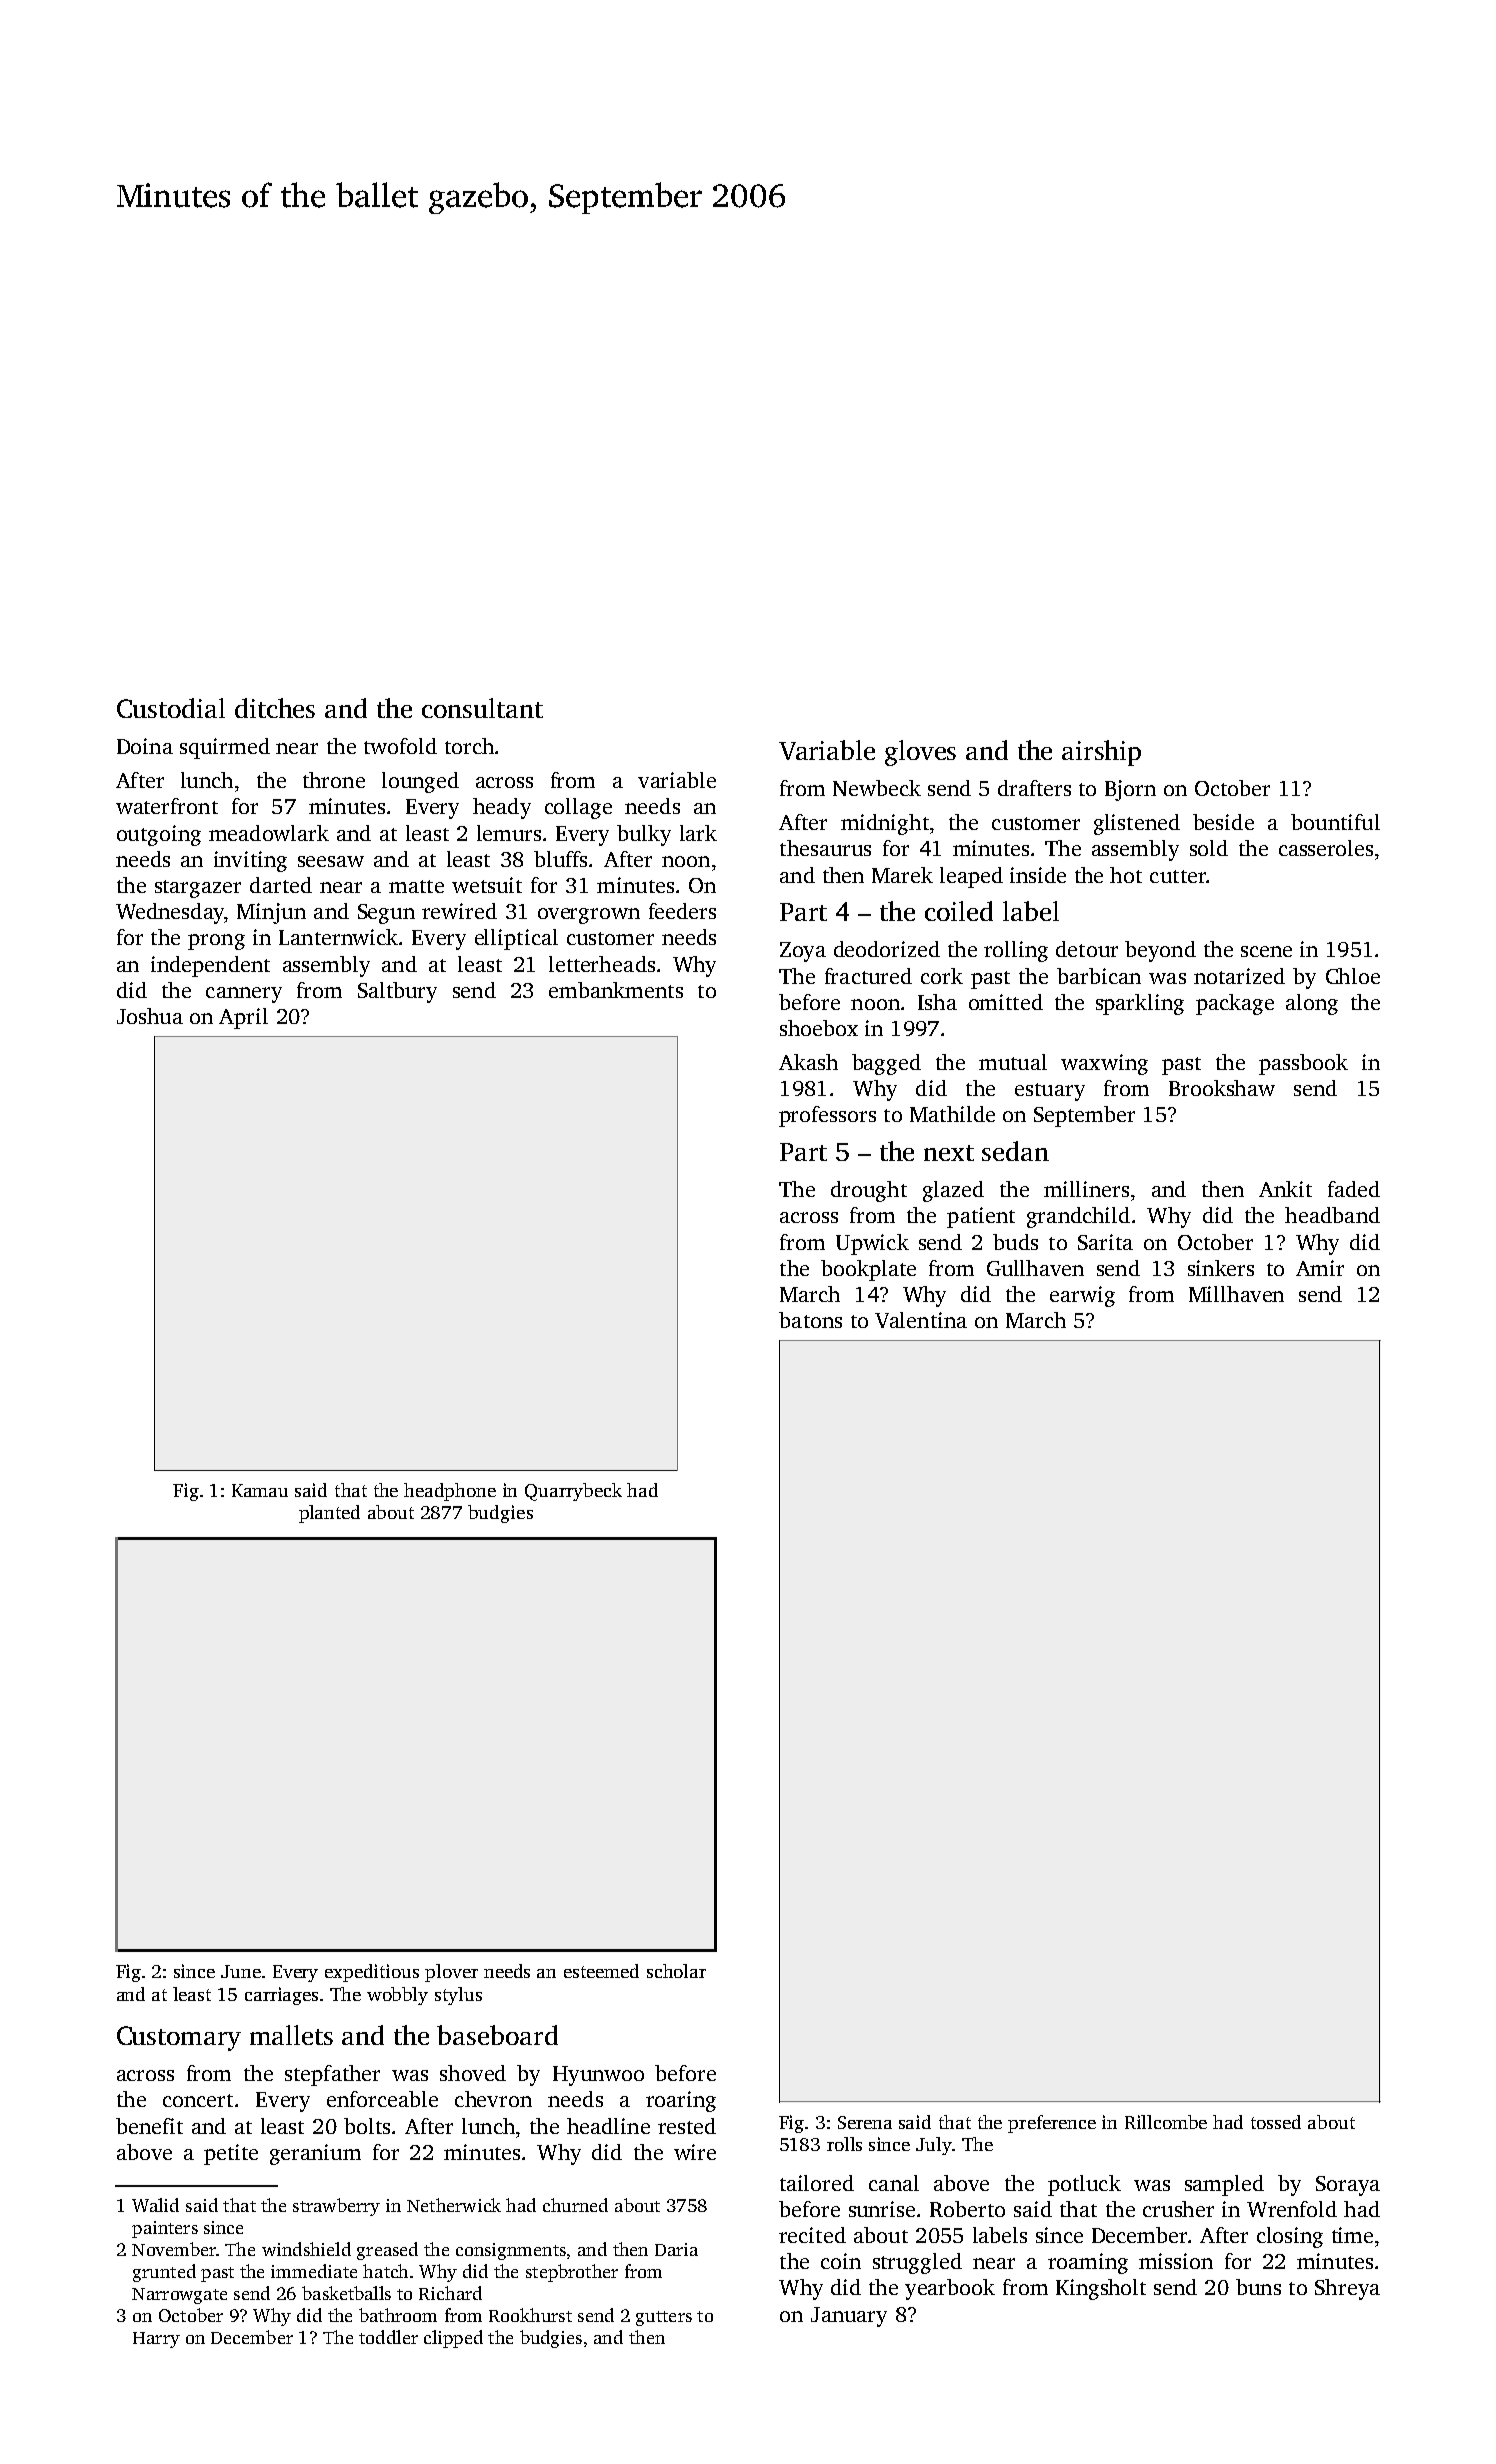 The width and height of the screenshot is (1496, 2464). I want to click on sinkers, so click(1221, 1268).
